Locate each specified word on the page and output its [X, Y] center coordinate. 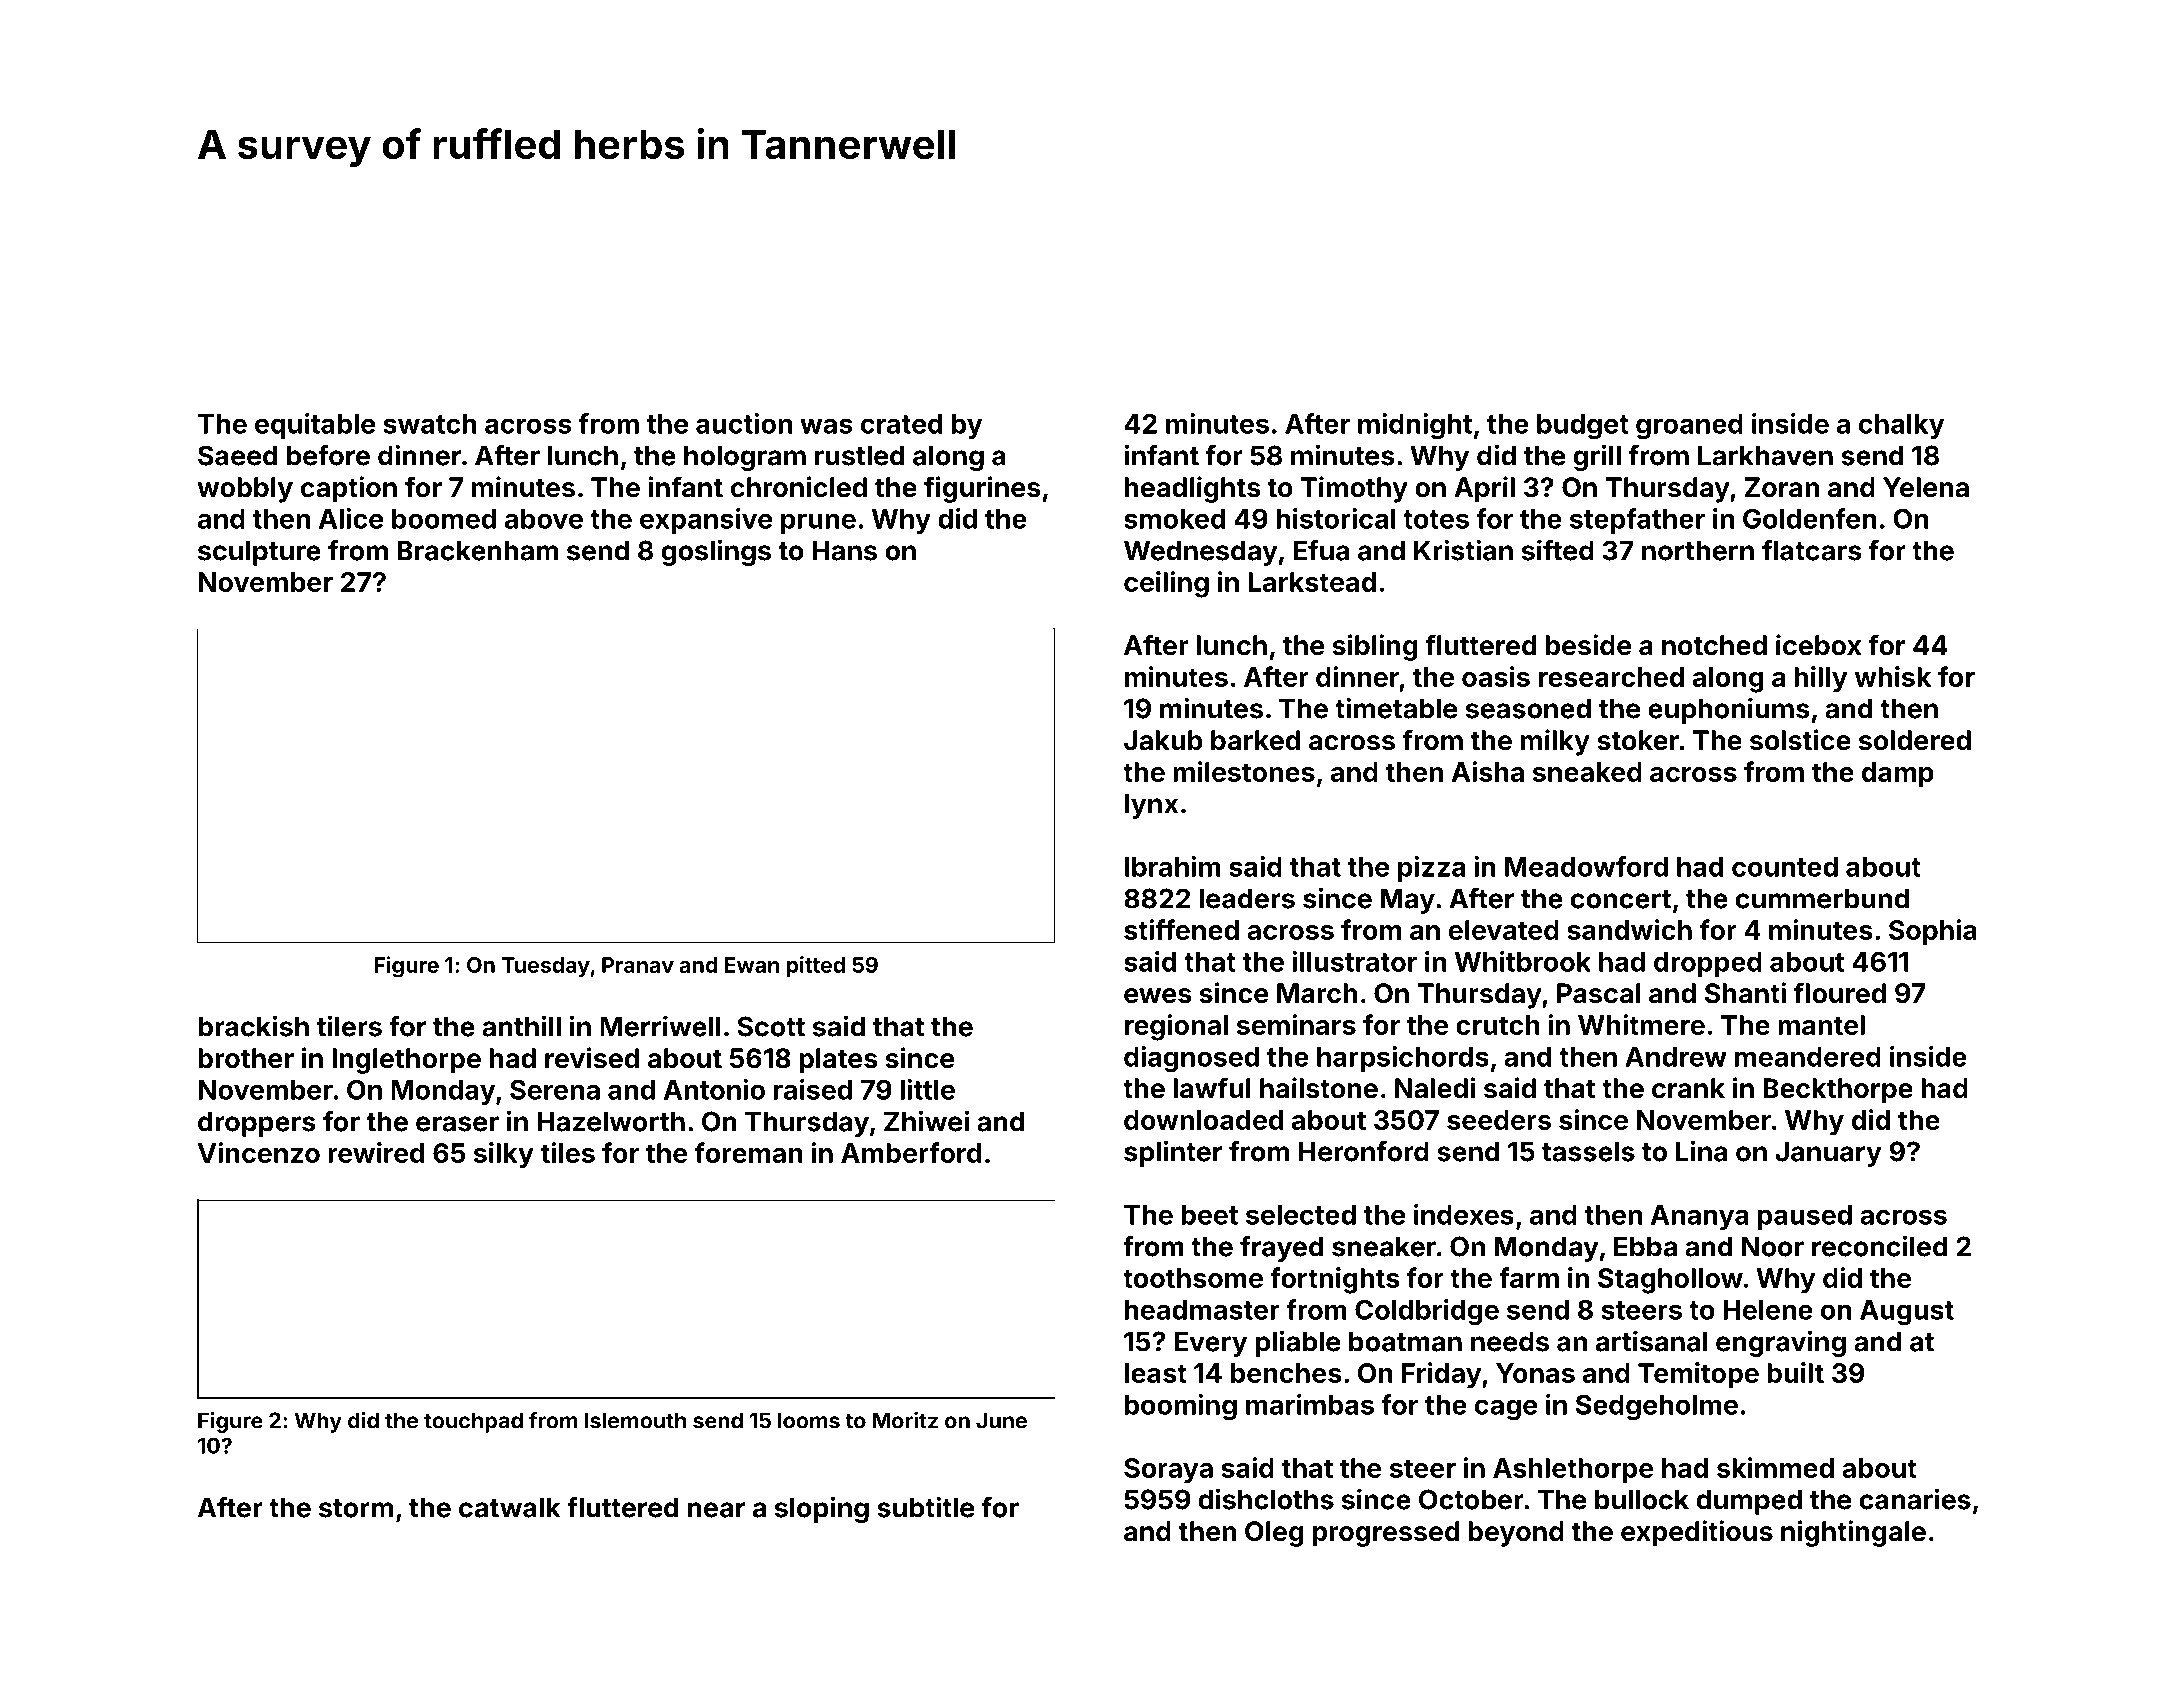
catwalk [509, 1507]
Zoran [1782, 487]
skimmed [1775, 1467]
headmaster [1202, 1310]
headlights [1193, 489]
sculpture [259, 553]
